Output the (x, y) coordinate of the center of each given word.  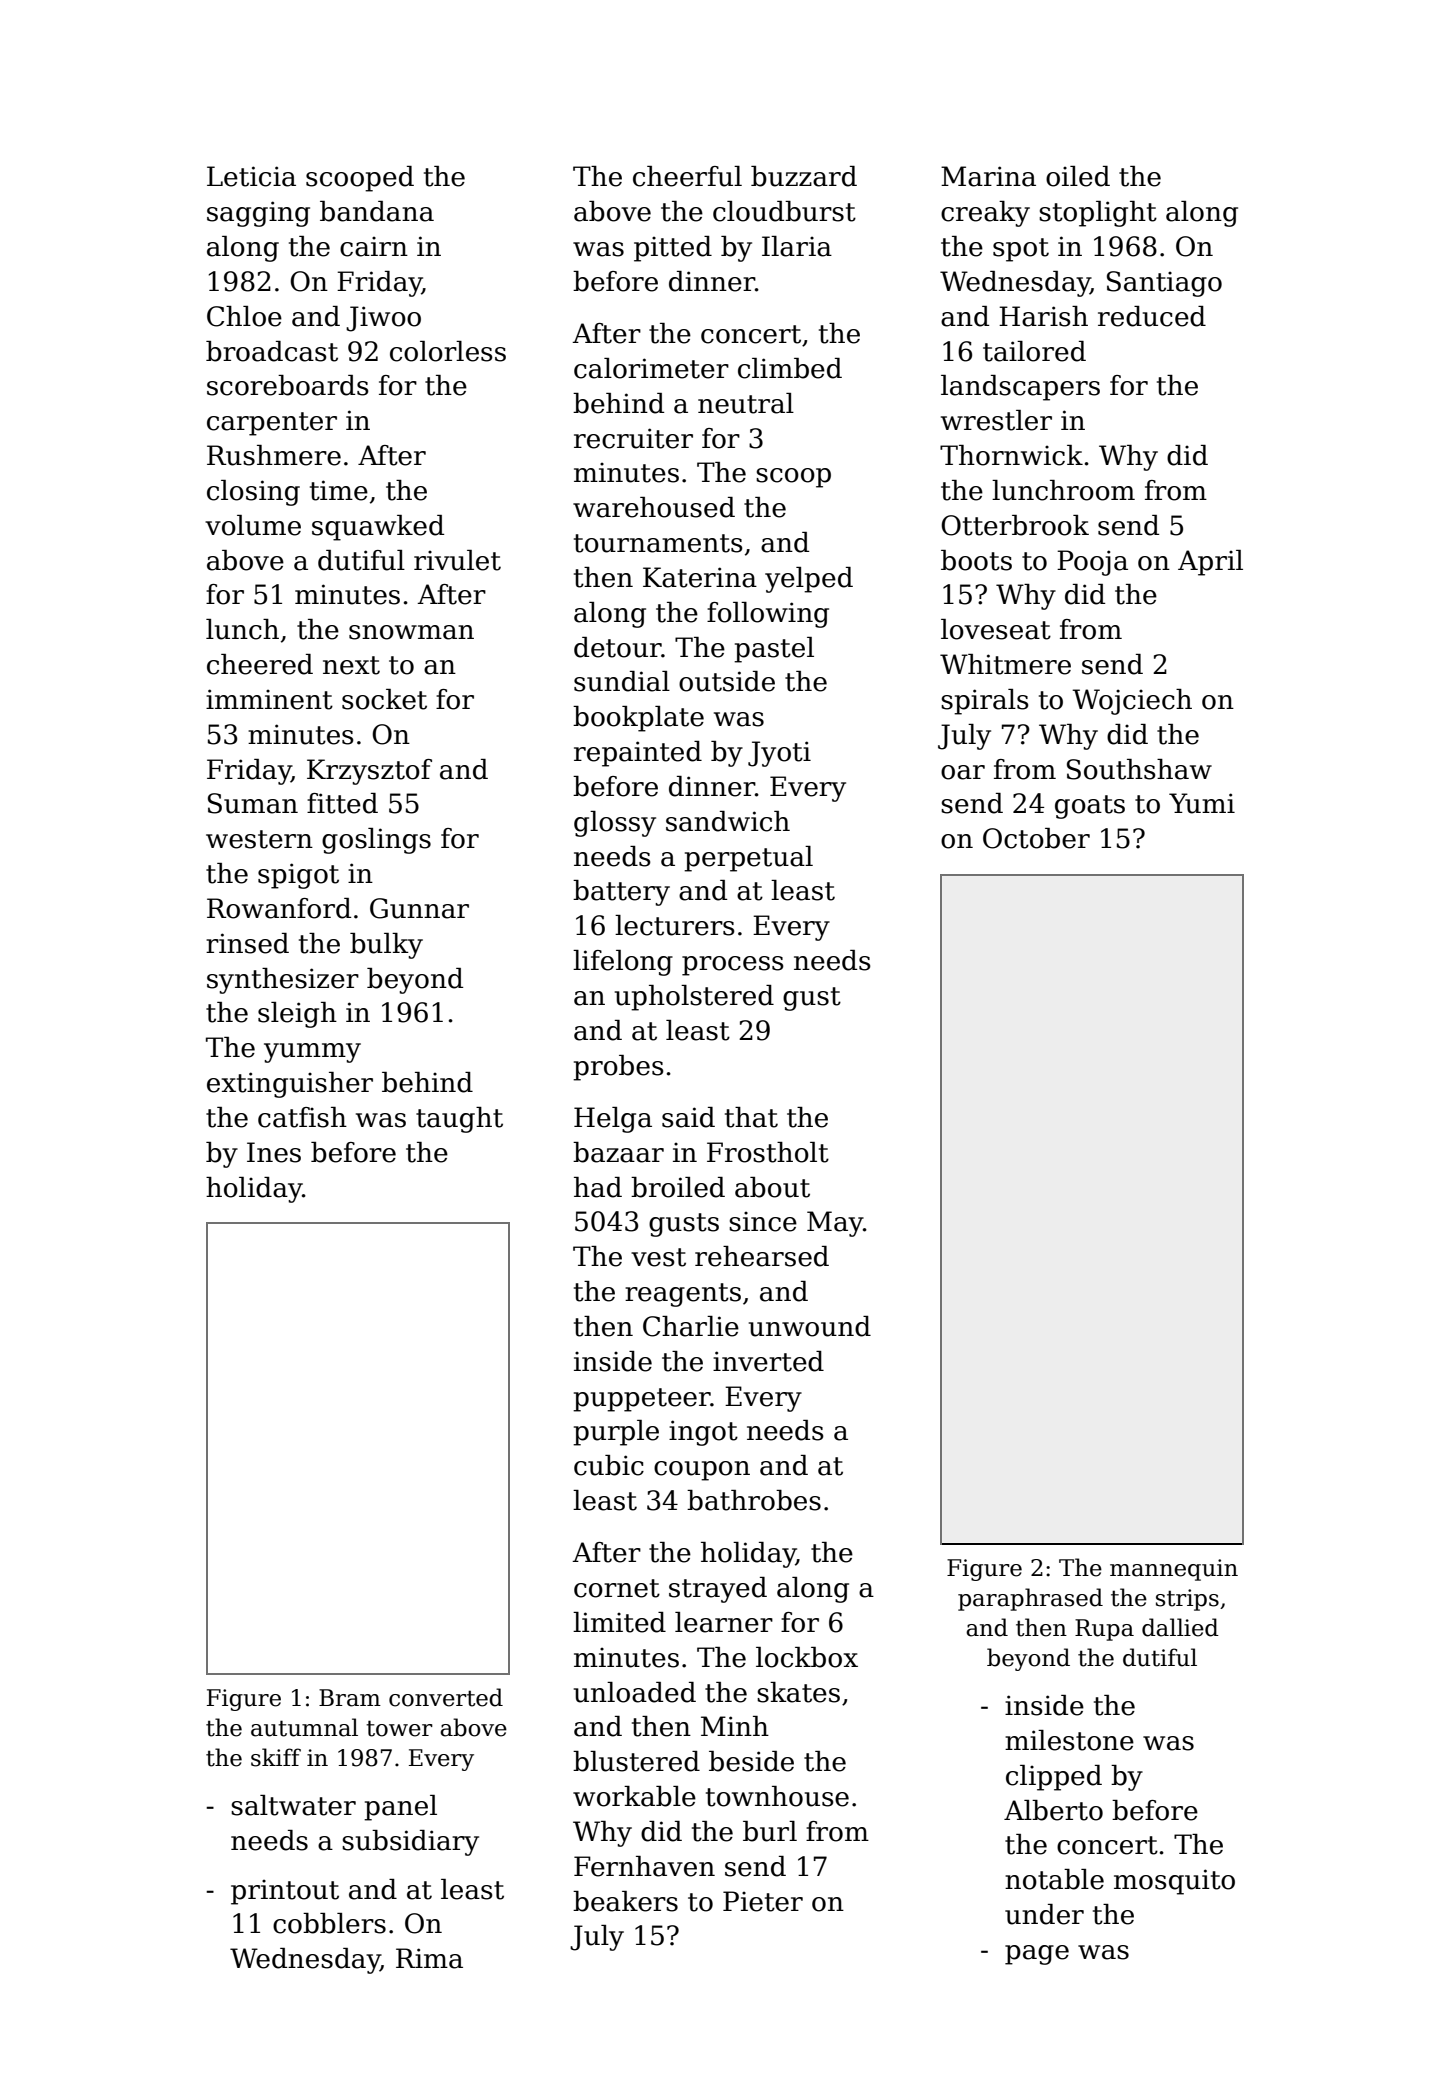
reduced (1152, 316)
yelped (809, 580)
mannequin (1174, 1570)
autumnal (304, 1727)
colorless (448, 351)
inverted (768, 1361)
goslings (376, 841)
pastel (774, 650)
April (1210, 563)
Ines (274, 1152)
